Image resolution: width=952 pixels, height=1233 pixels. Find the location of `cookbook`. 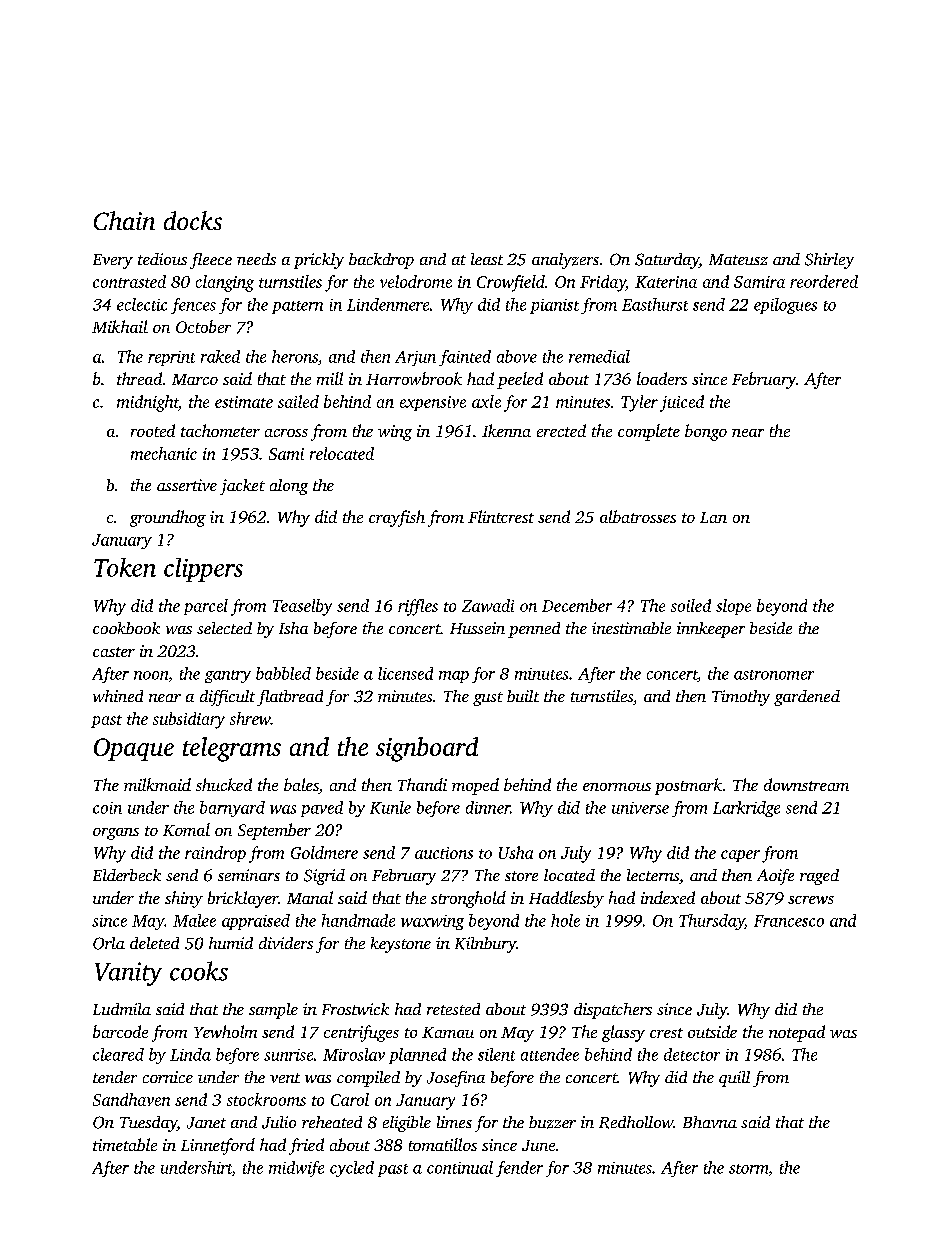

cookbook is located at coordinates (126, 628).
